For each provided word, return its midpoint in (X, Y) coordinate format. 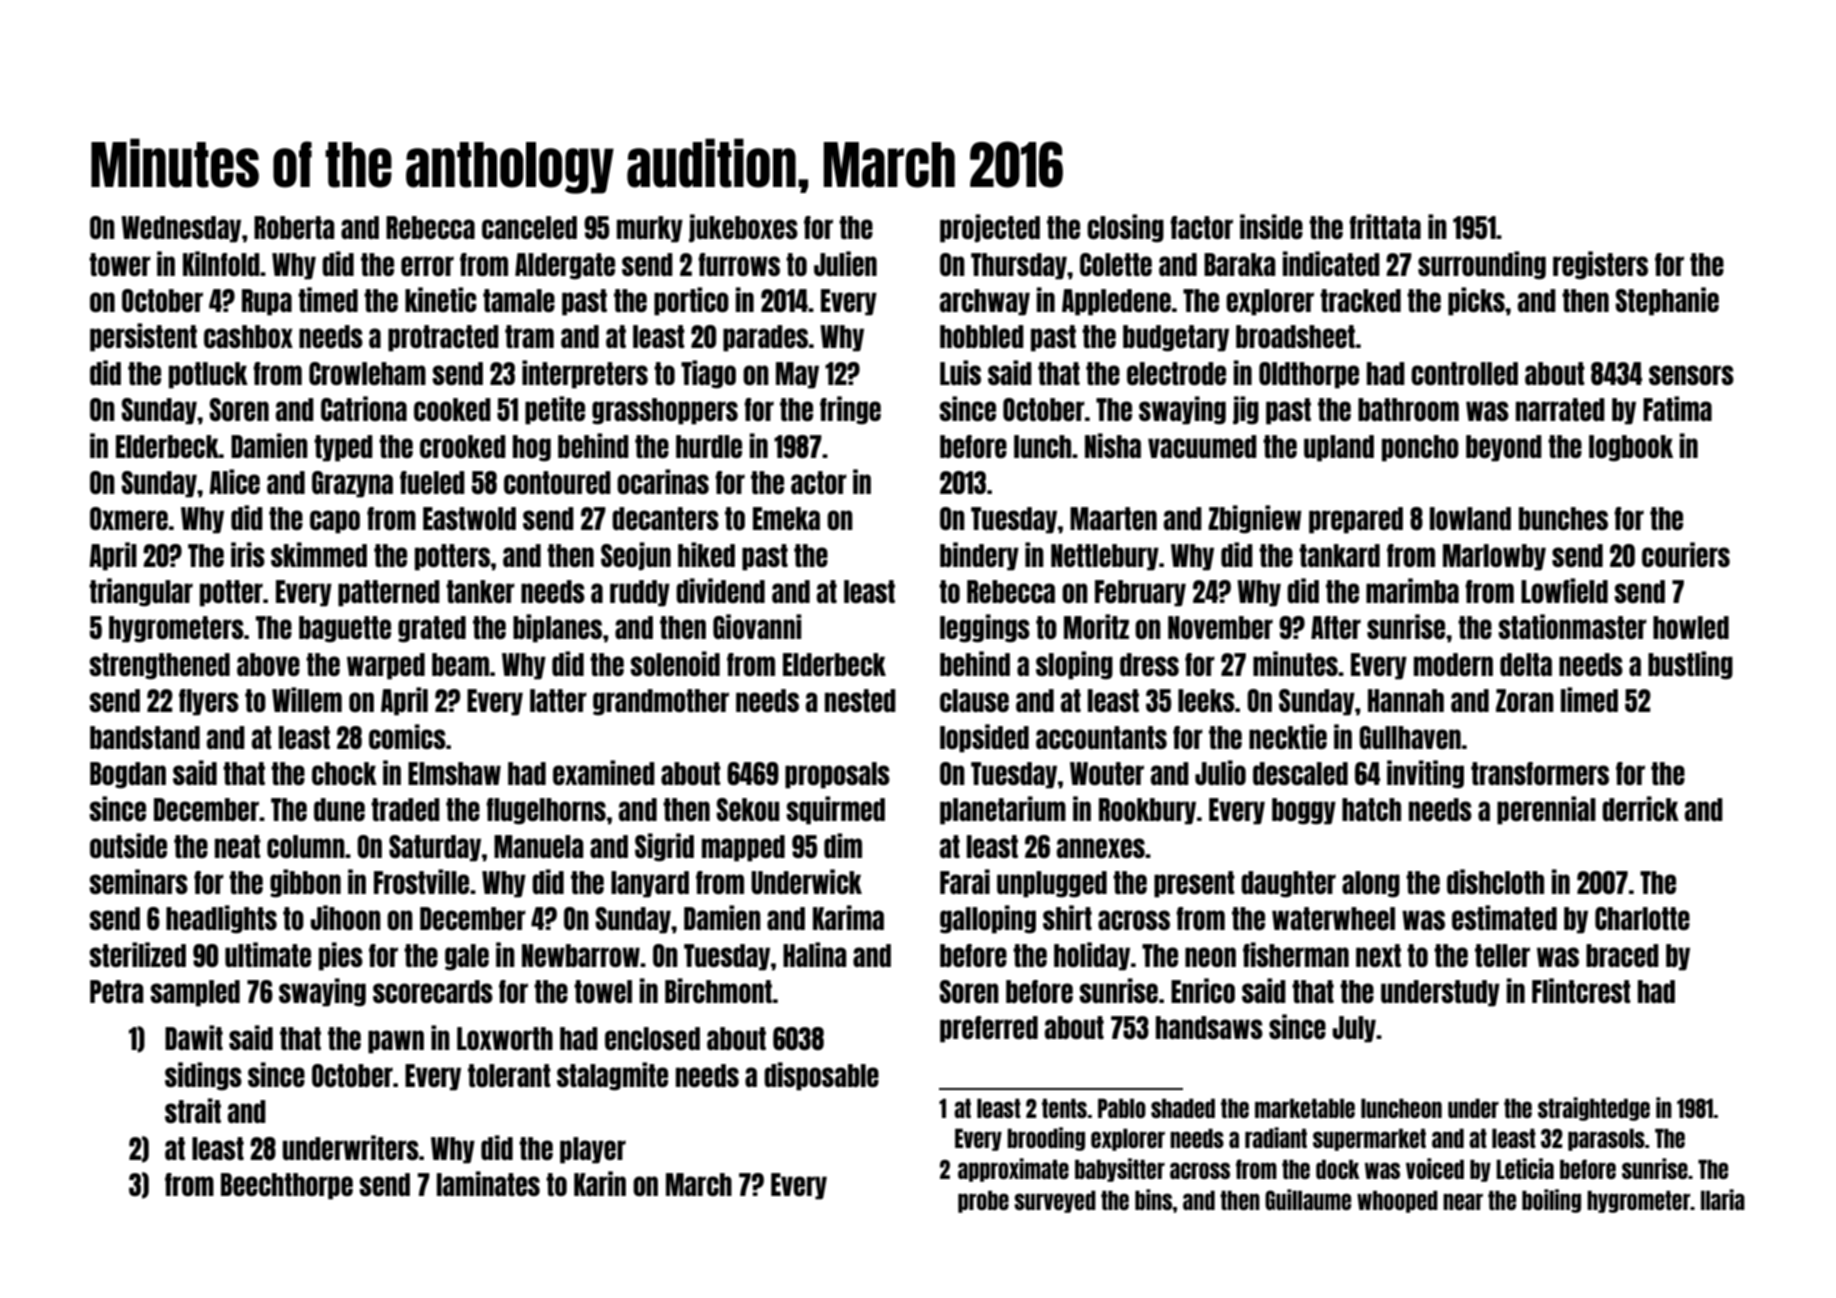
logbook (1631, 448)
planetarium (1003, 810)
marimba (1412, 590)
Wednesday (181, 229)
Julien (845, 263)
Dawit (194, 1037)
